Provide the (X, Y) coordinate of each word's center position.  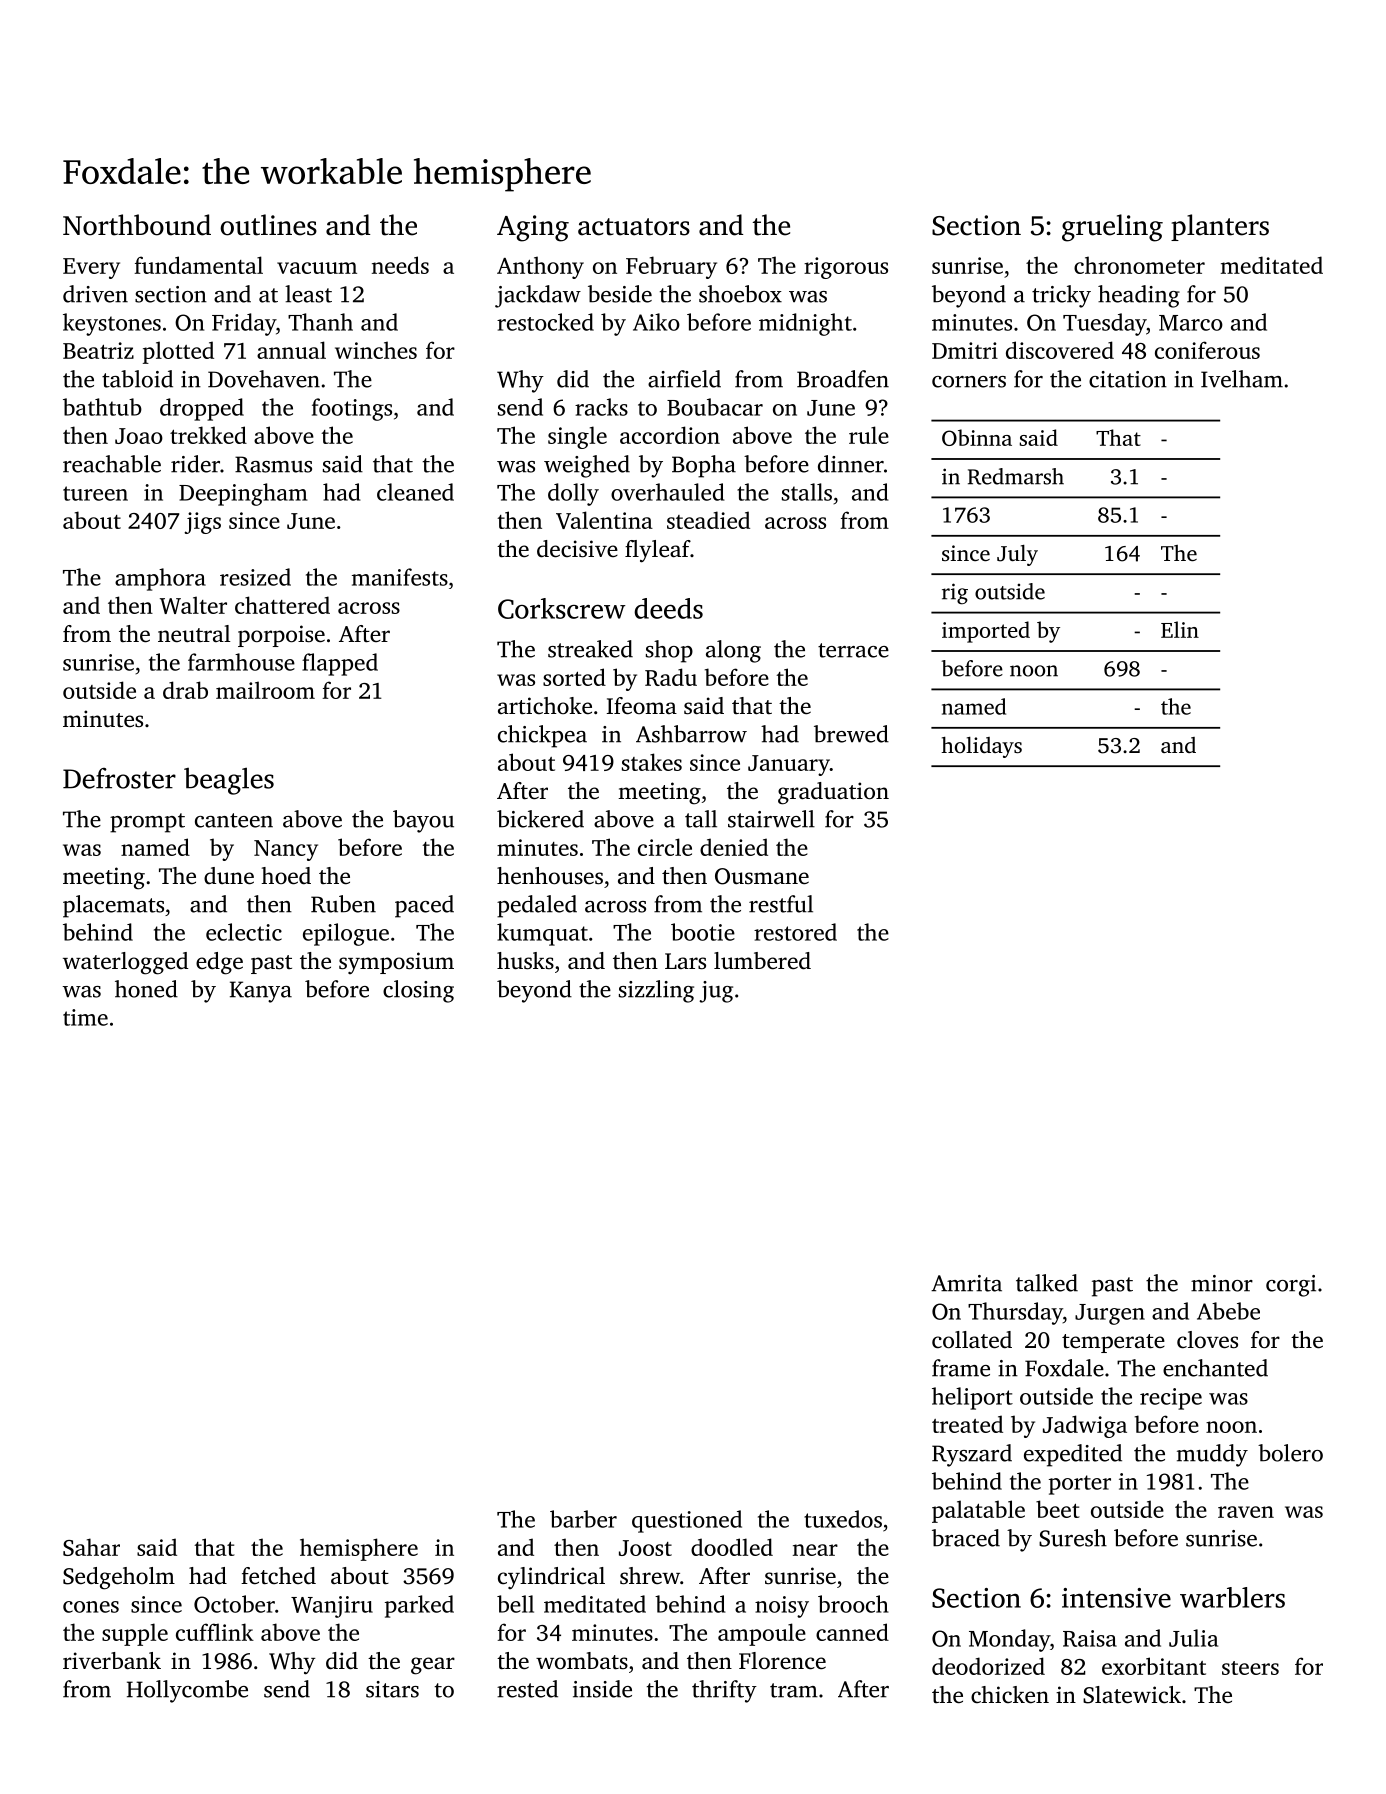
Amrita (966, 1283)
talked (1047, 1283)
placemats (113, 906)
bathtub (102, 407)
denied (734, 847)
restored (795, 932)
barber (583, 1519)
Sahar (91, 1547)
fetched (278, 1576)
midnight (805, 324)
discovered (1060, 350)
